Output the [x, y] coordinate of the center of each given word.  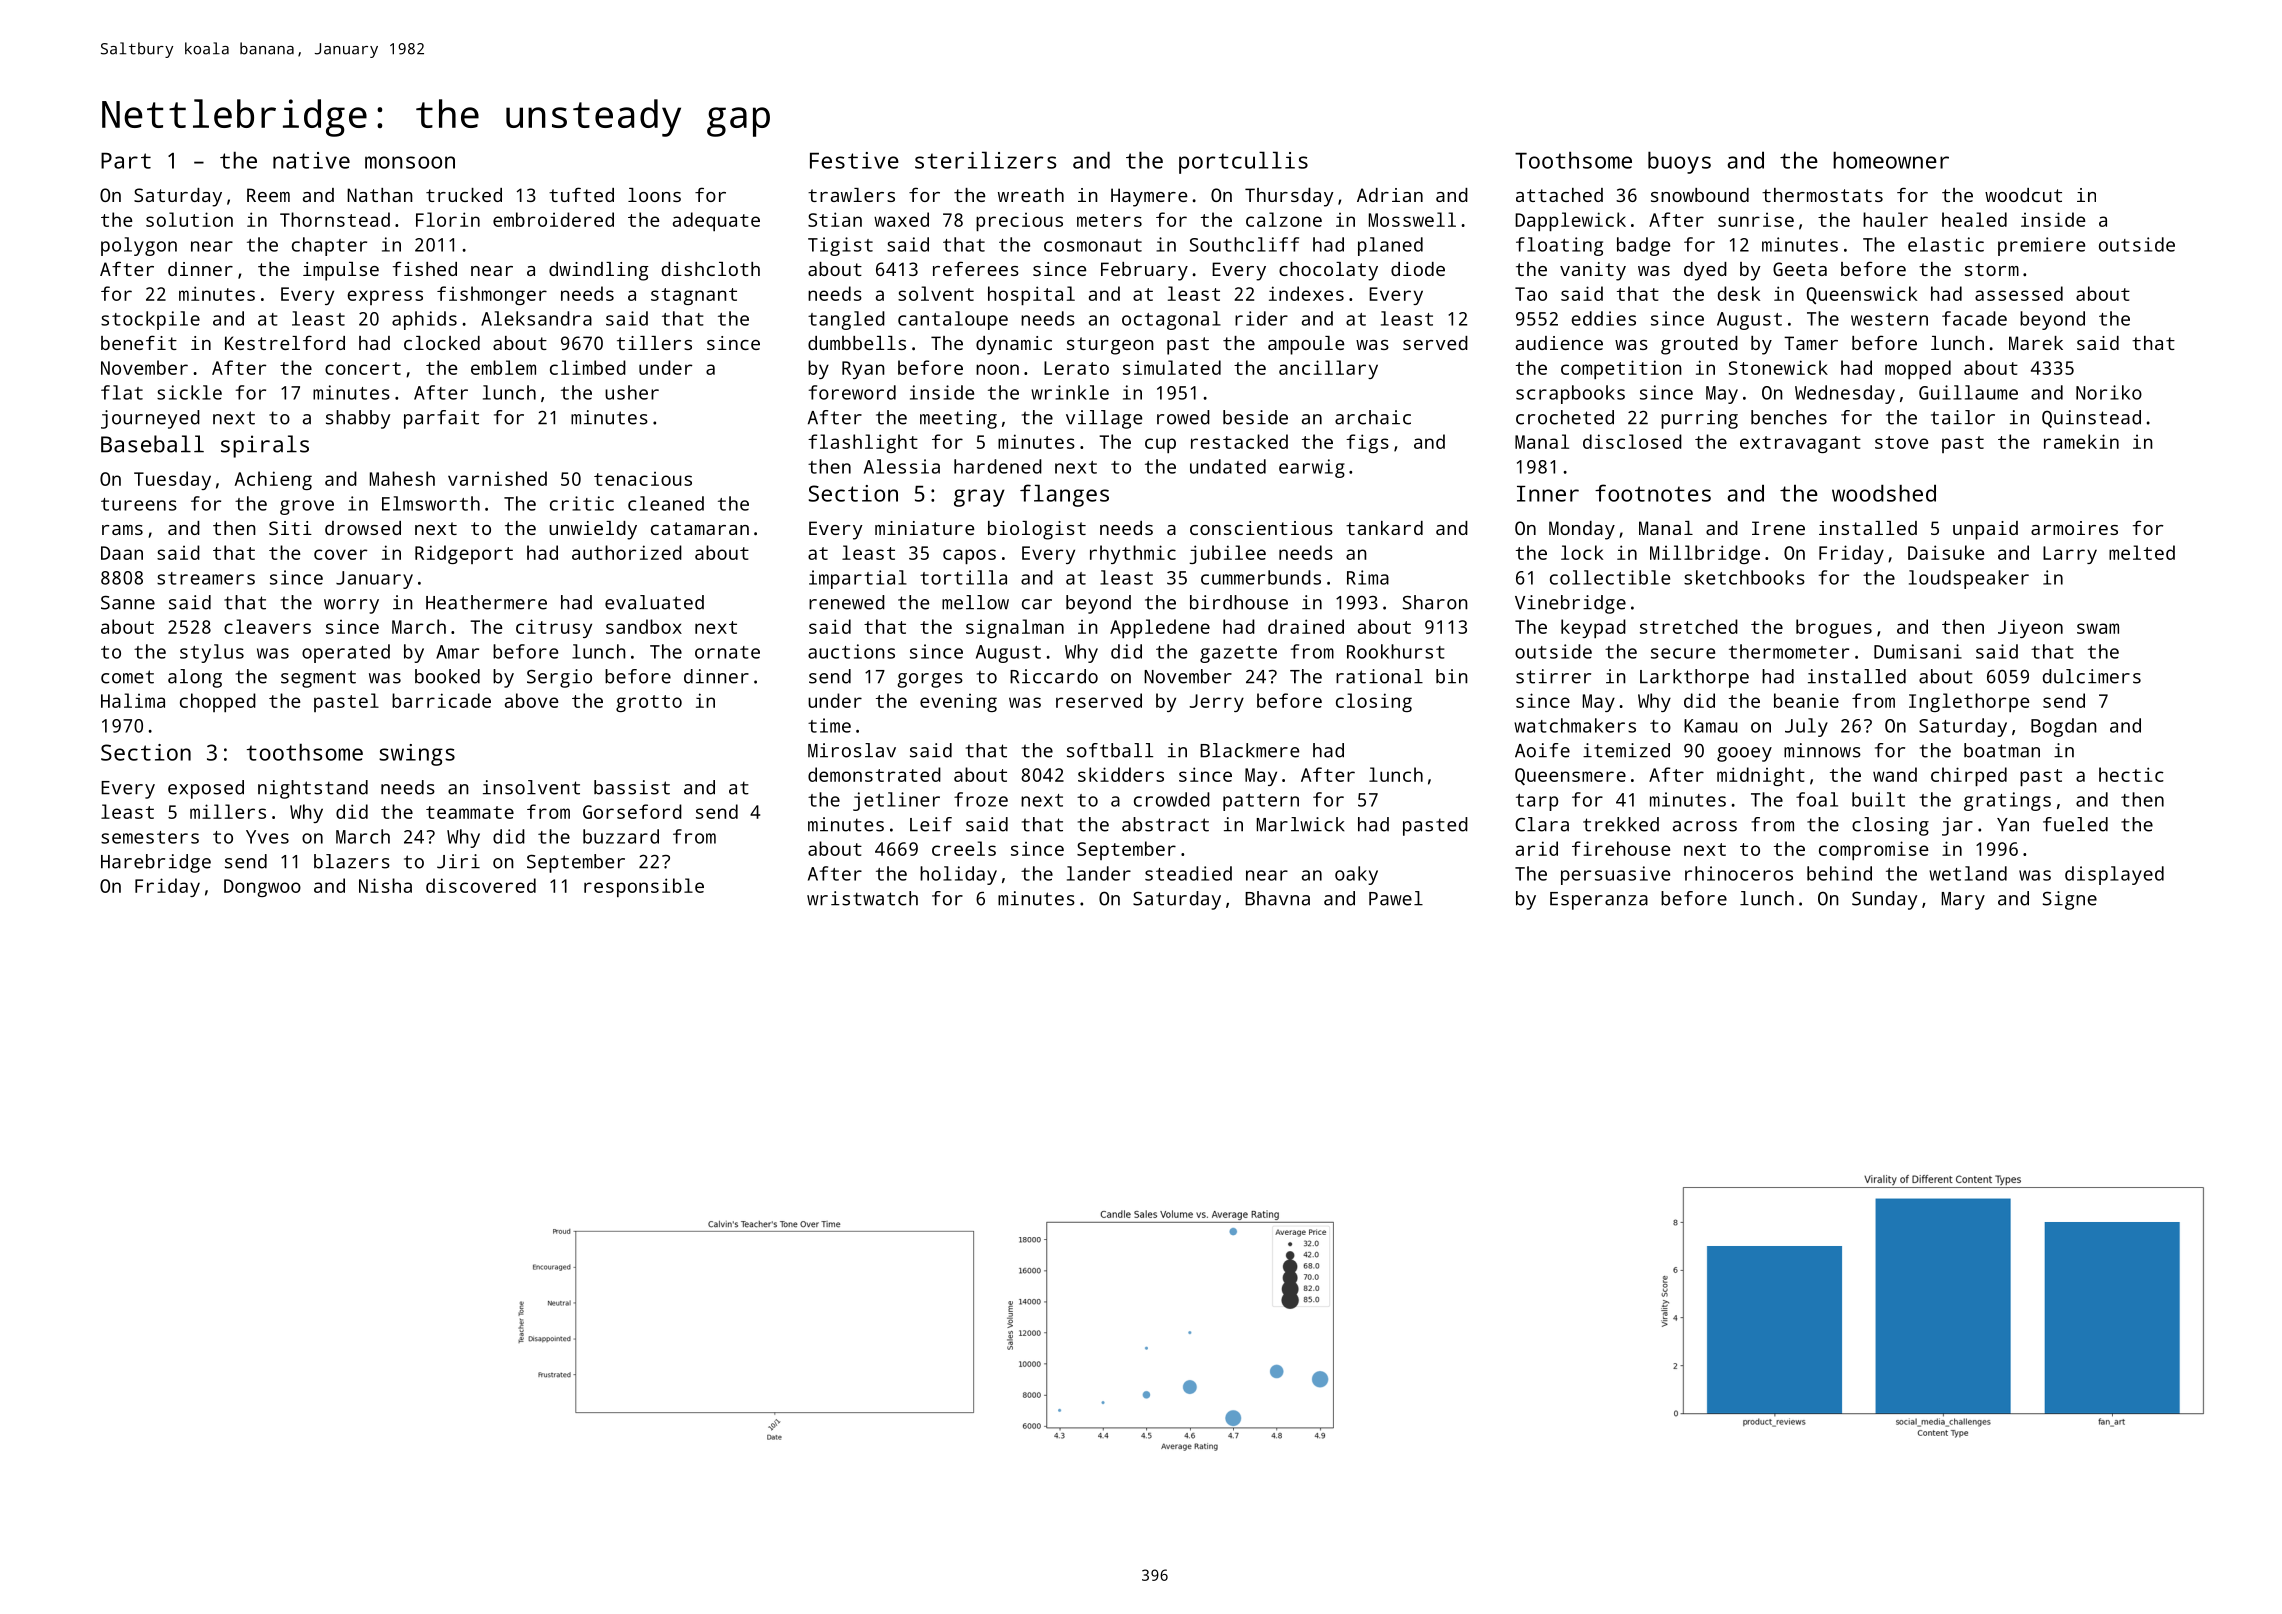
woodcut [2023, 195]
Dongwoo [262, 888]
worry [351, 606]
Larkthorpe [1694, 678]
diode [1418, 269]
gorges [930, 680]
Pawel [1396, 898]
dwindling [599, 271]
